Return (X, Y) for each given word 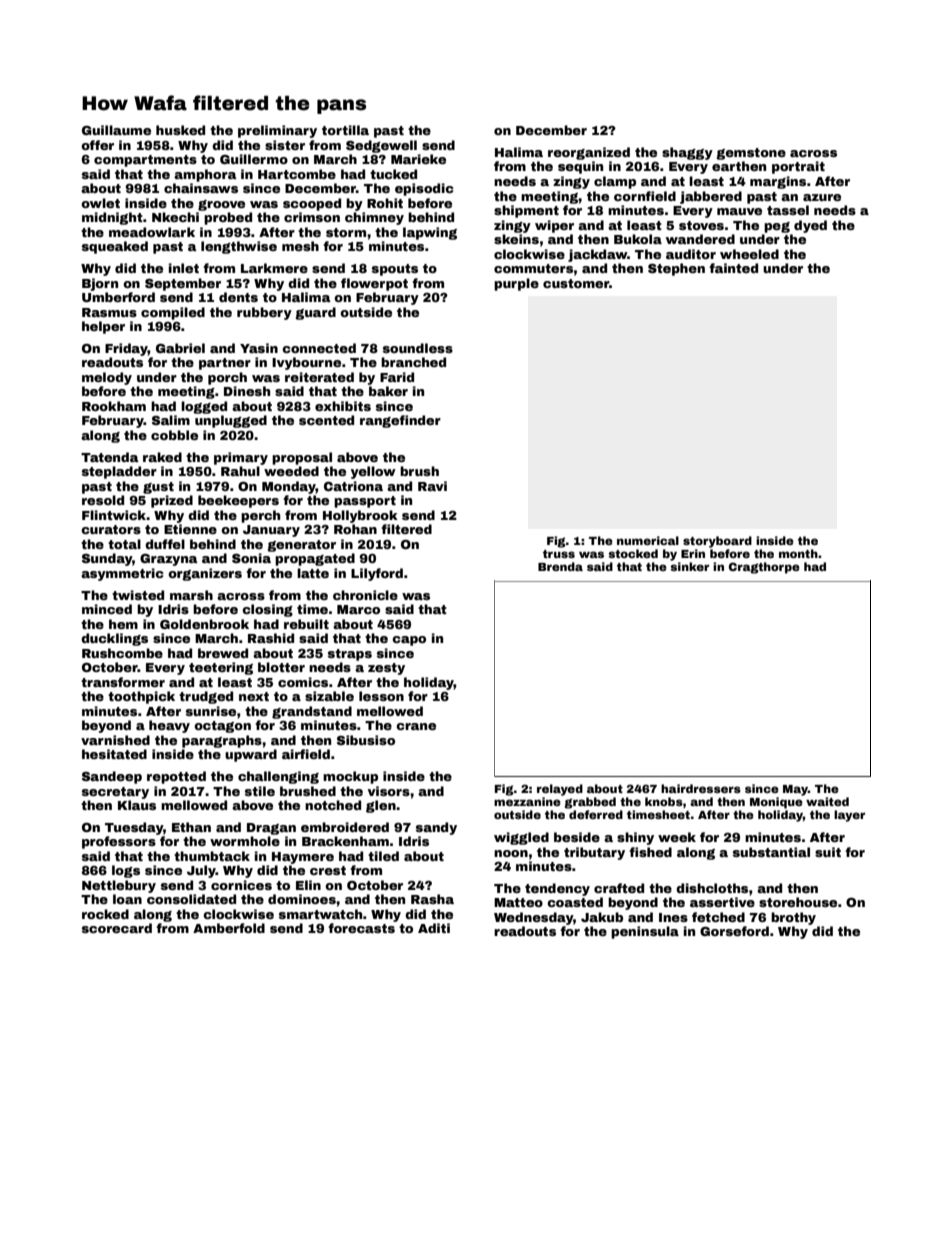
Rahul (240, 471)
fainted (733, 268)
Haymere (303, 858)
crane (416, 726)
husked (180, 130)
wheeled (749, 254)
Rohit (385, 203)
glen (381, 806)
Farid (397, 377)
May (795, 790)
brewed (223, 653)
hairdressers (701, 788)
